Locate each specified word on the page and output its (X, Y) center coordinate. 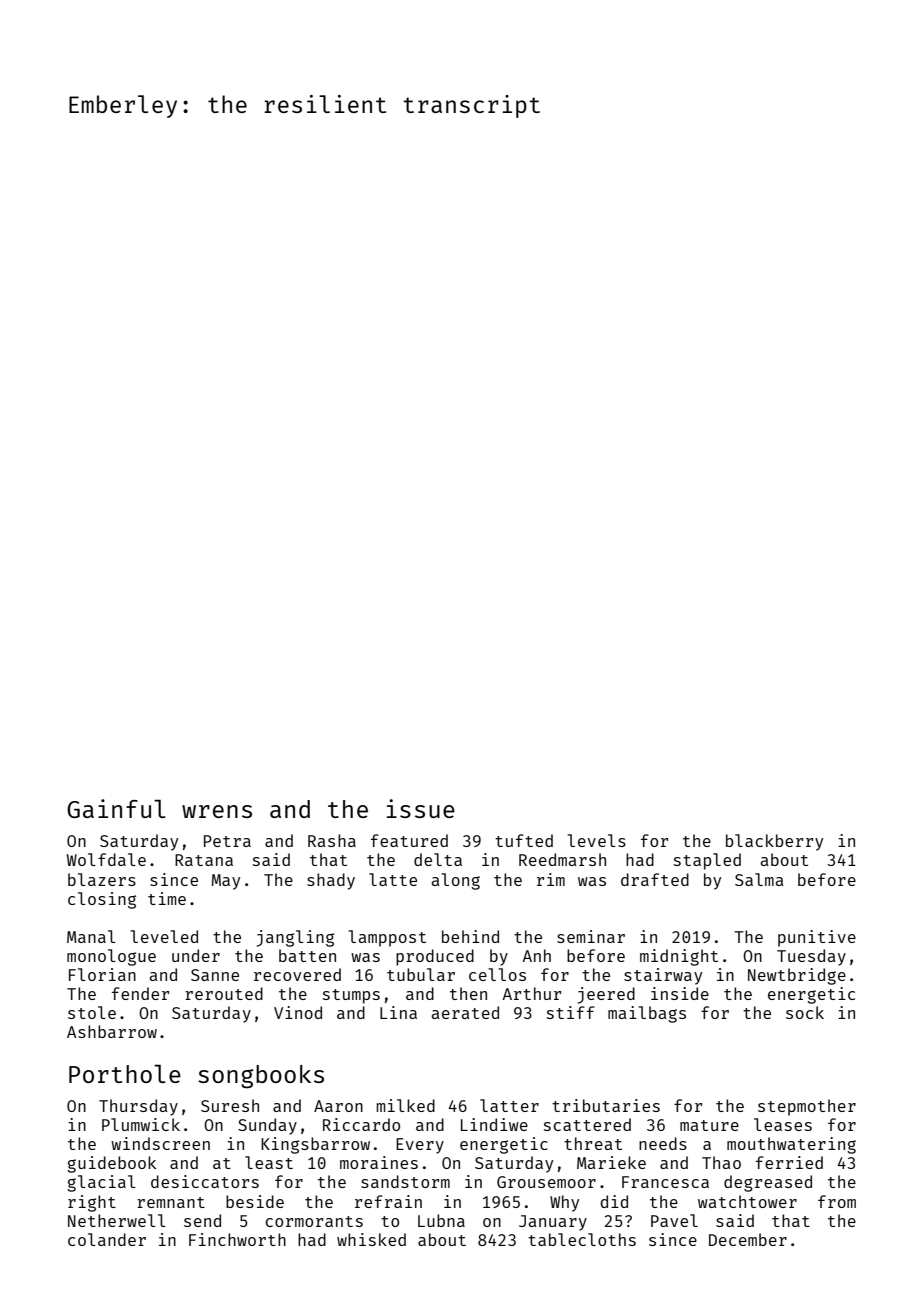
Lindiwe (494, 1124)
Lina (398, 1012)
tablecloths (582, 1239)
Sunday (267, 1126)
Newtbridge (797, 976)
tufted (524, 840)
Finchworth (237, 1239)
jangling (295, 938)
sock (805, 1012)
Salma (759, 879)
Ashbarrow (112, 1031)
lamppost (387, 938)
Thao (721, 1162)
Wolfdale (106, 859)
